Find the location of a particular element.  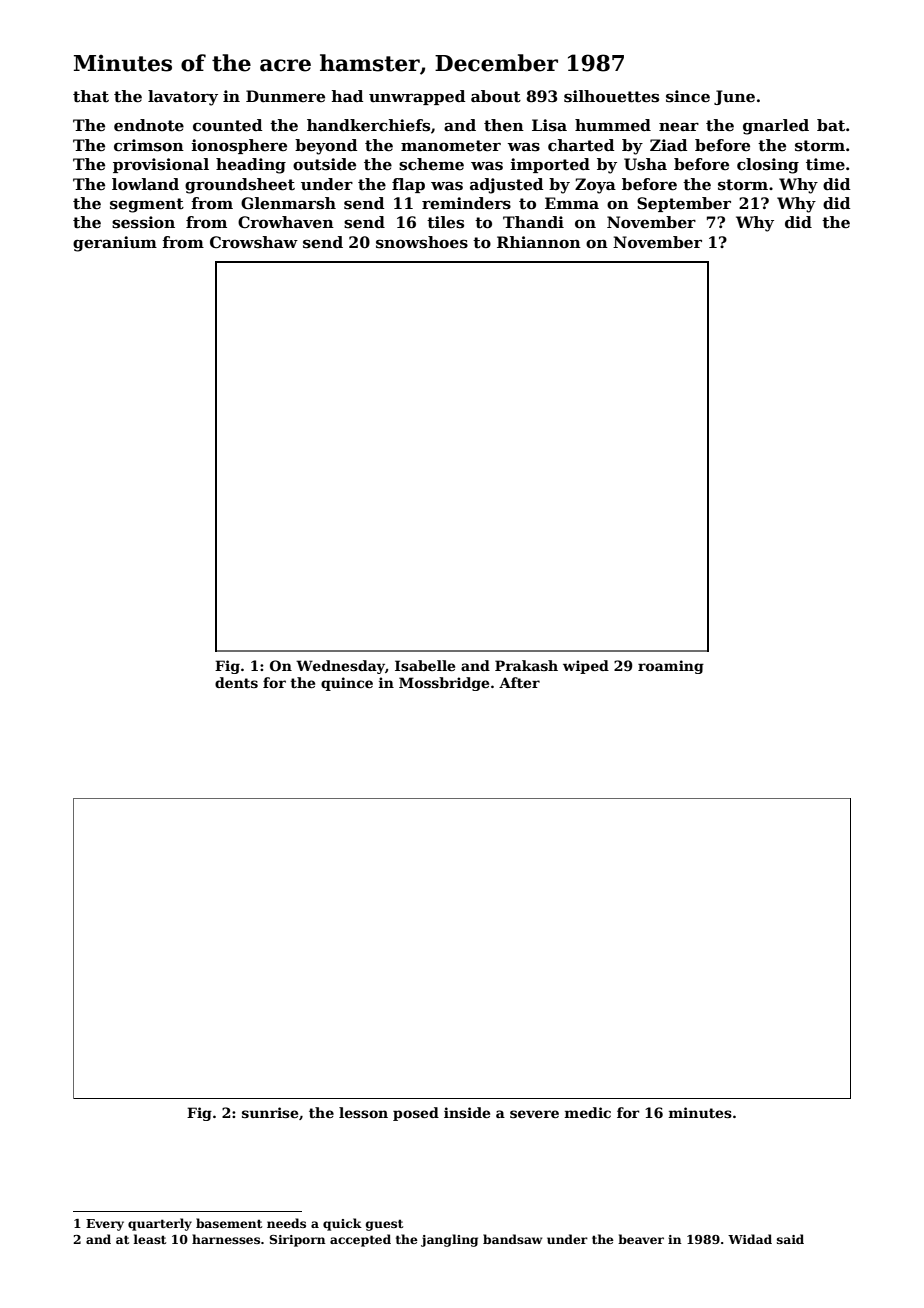

Mossbridge is located at coordinates (444, 684).
